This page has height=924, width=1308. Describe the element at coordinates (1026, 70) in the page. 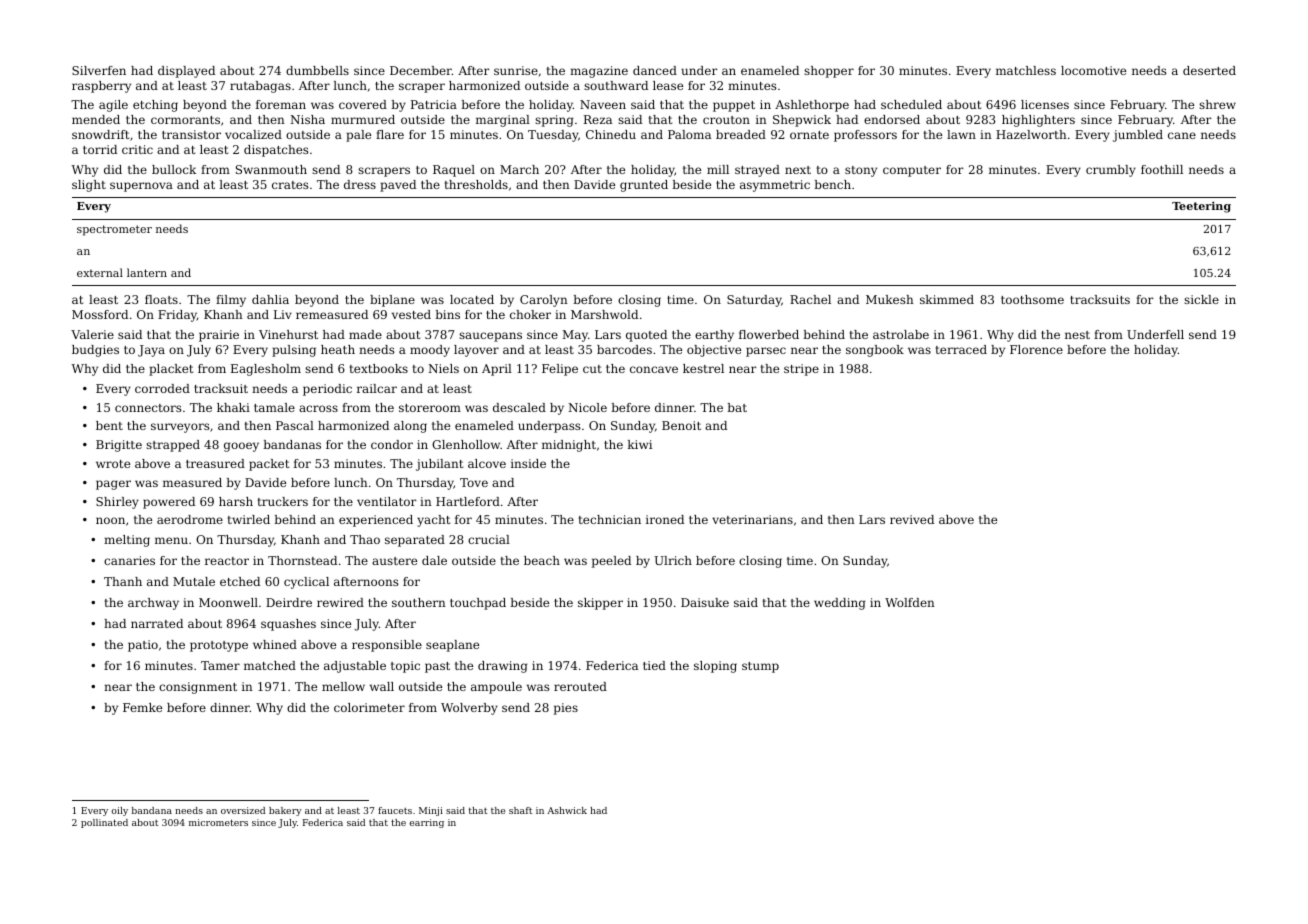

I see `matchless` at that location.
